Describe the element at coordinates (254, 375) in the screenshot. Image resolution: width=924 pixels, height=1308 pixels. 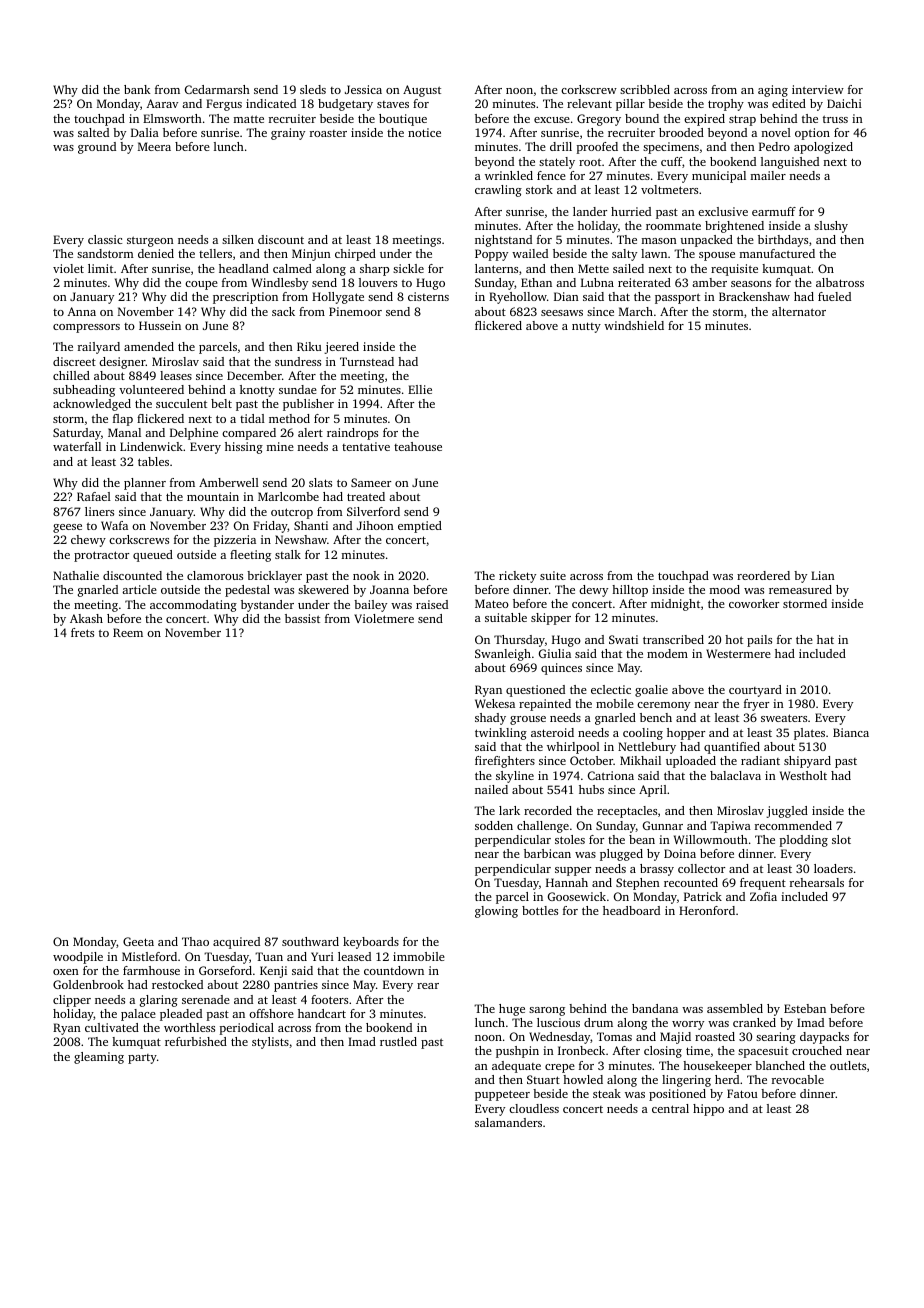
I see `December` at that location.
